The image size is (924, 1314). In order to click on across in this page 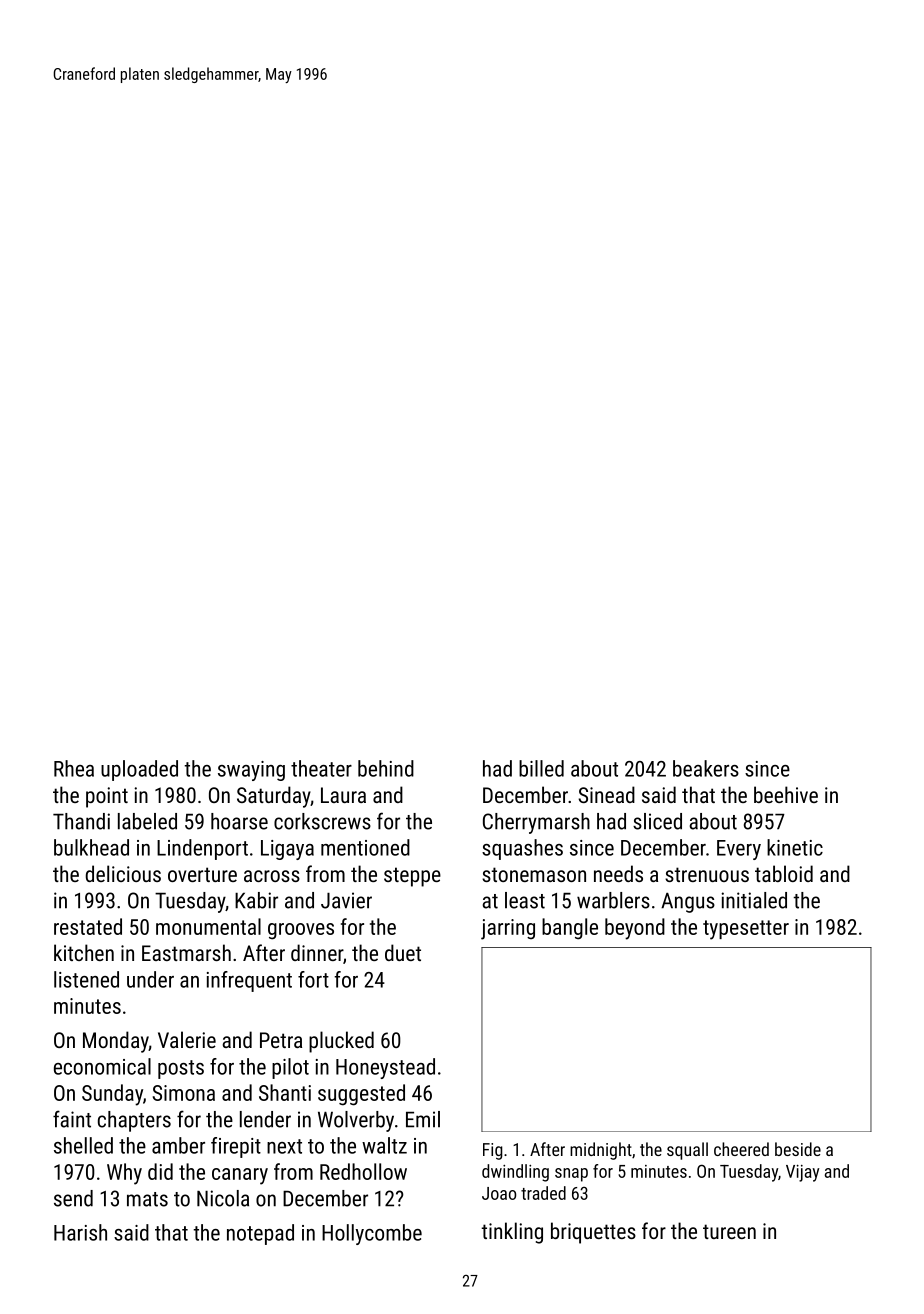, I will do `click(272, 876)`.
